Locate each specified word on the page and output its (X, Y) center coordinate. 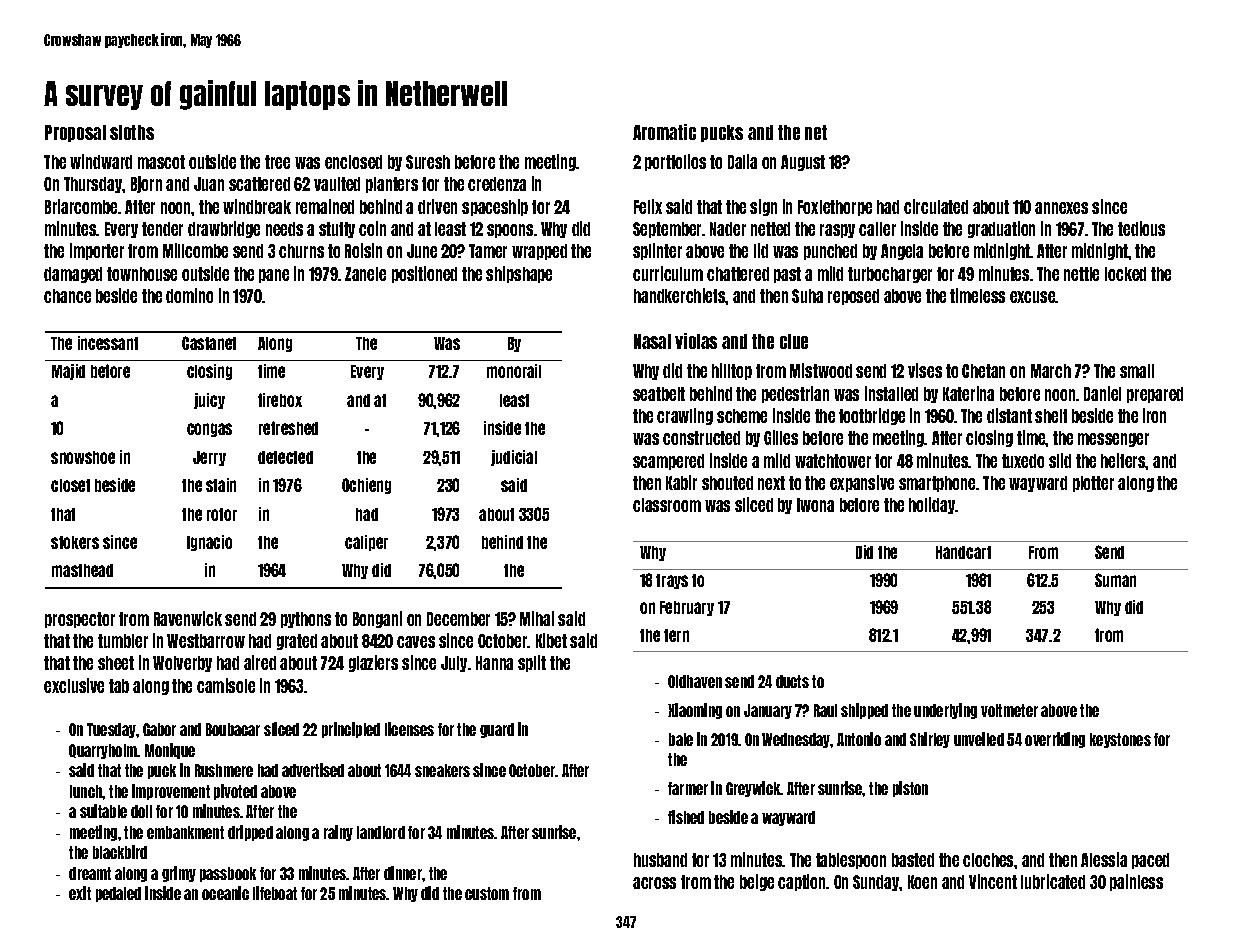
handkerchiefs (680, 295)
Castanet (209, 343)
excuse (1033, 297)
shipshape (519, 274)
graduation (1001, 229)
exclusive (74, 685)
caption (802, 882)
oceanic (225, 893)
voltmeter (1009, 710)
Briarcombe (82, 206)
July (454, 664)
